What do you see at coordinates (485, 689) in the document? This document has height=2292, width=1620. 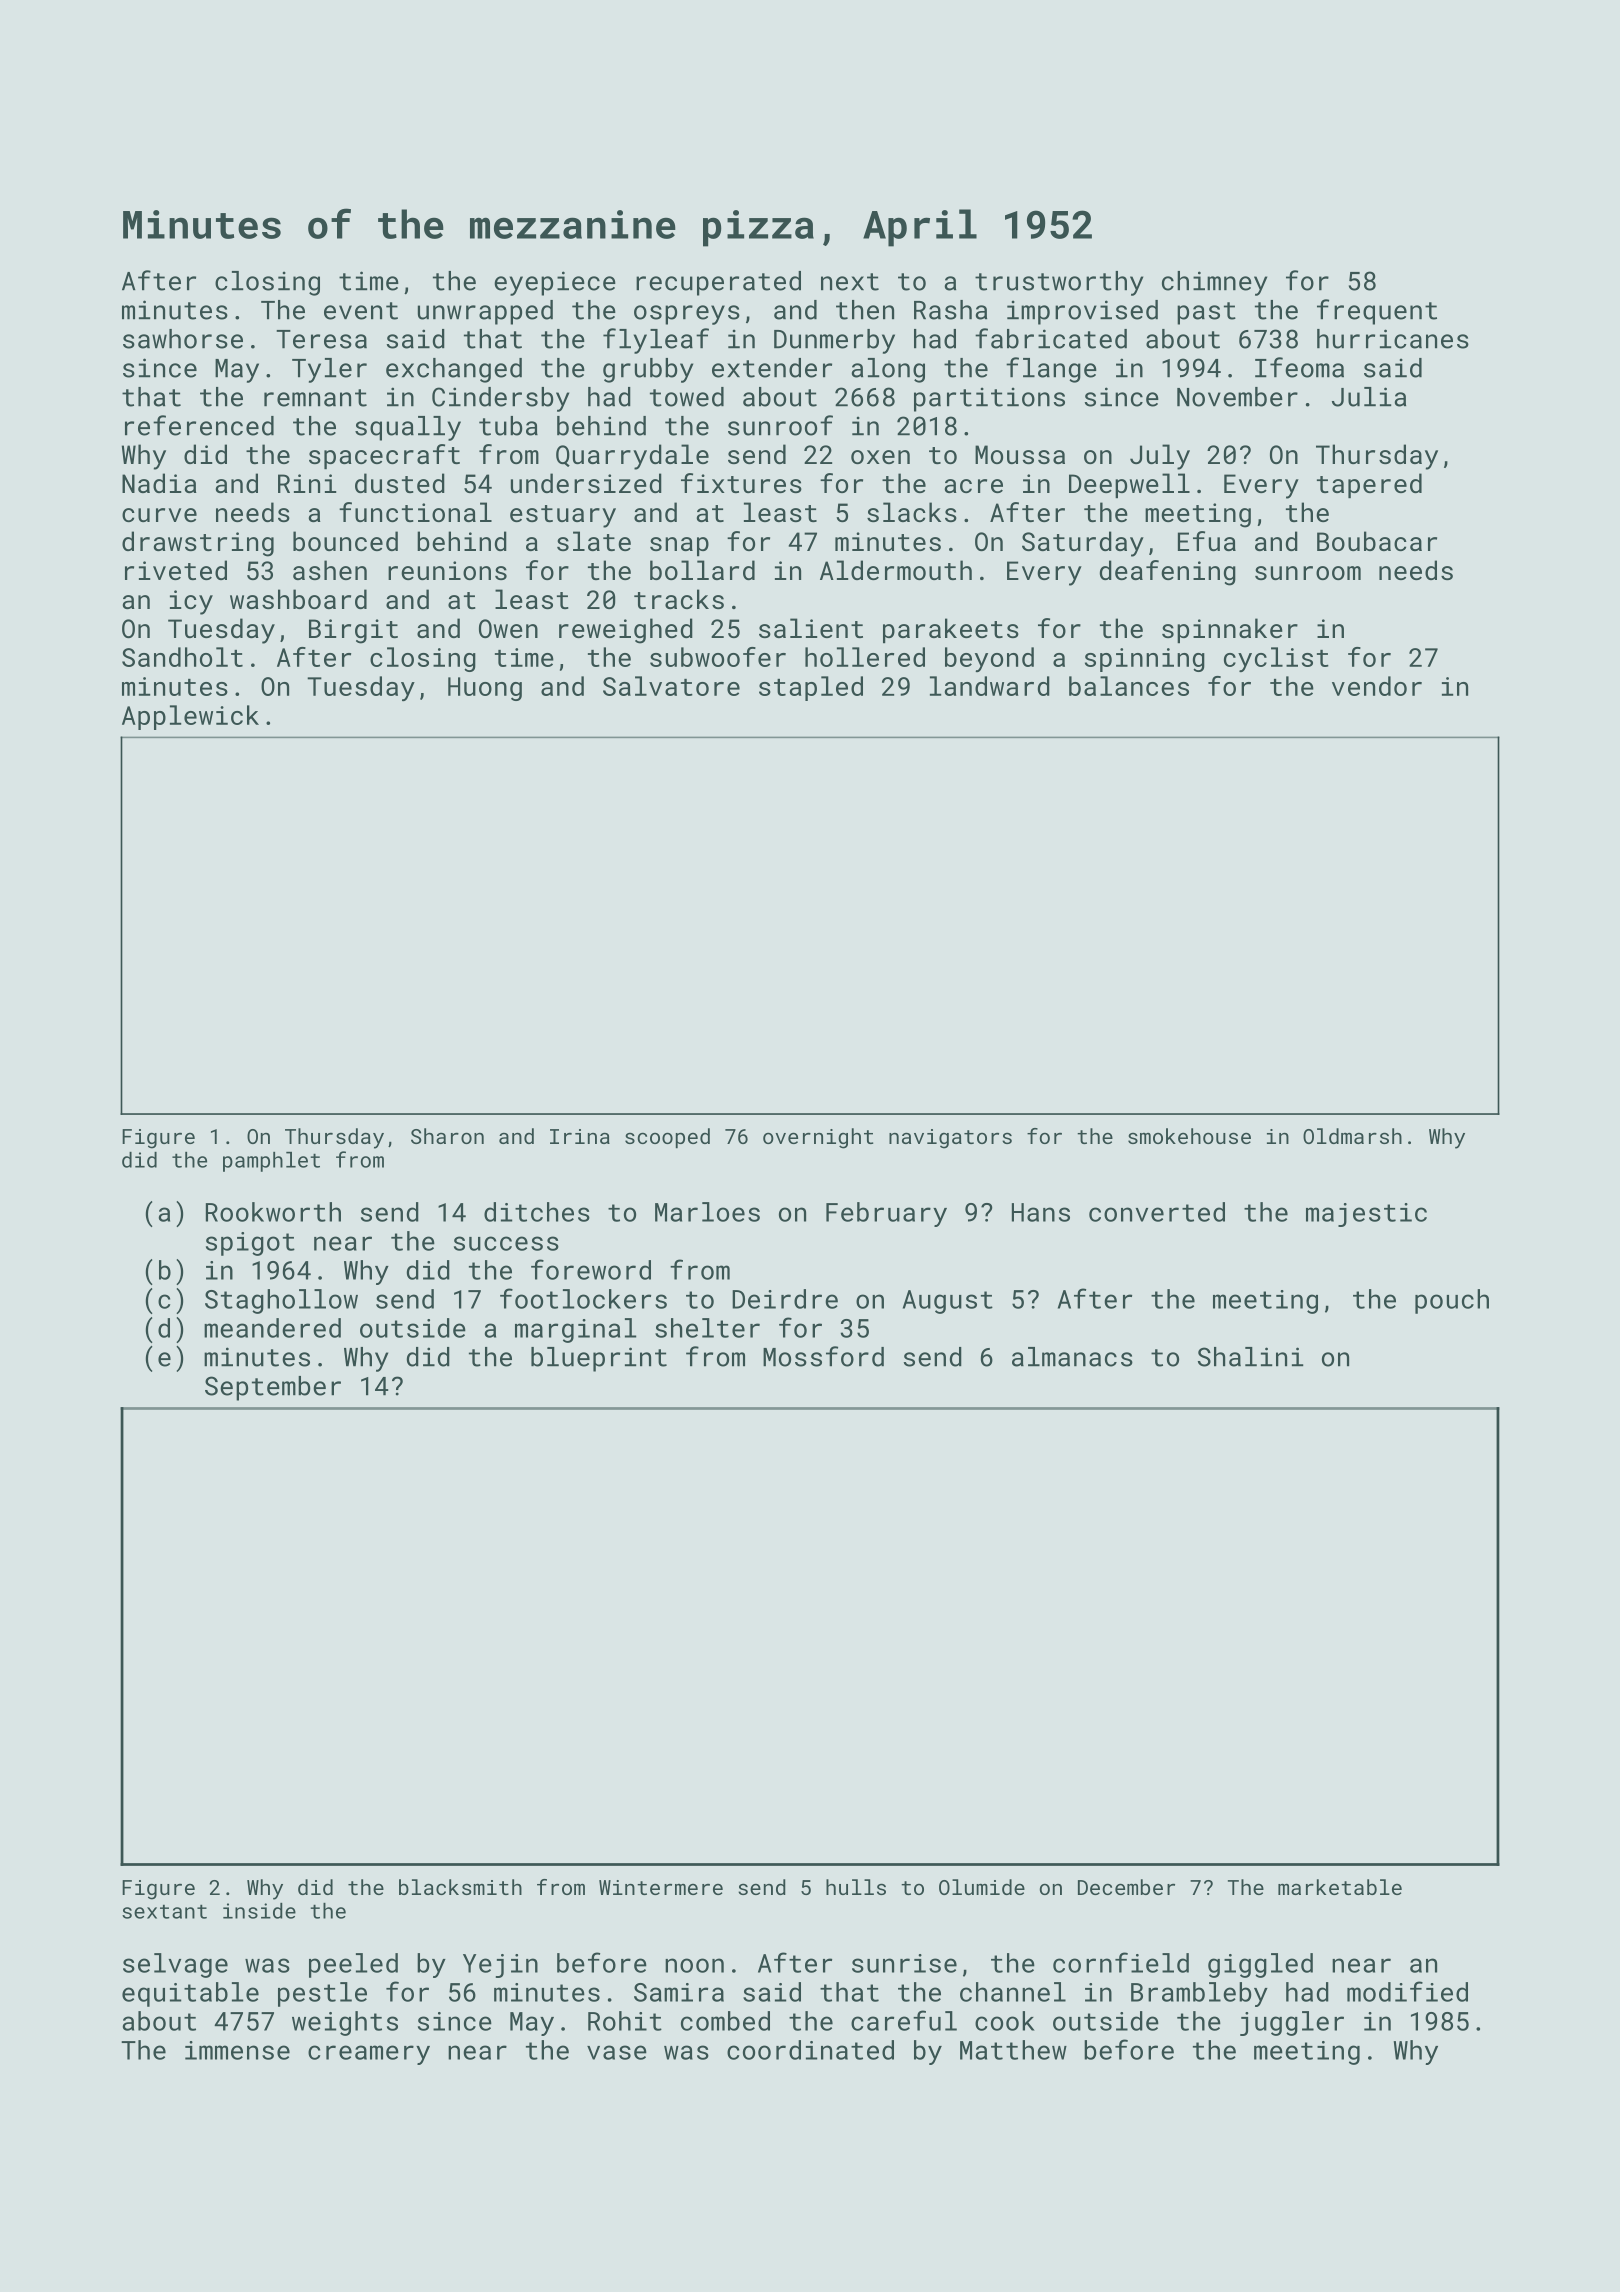 I see `Huong` at bounding box center [485, 689].
